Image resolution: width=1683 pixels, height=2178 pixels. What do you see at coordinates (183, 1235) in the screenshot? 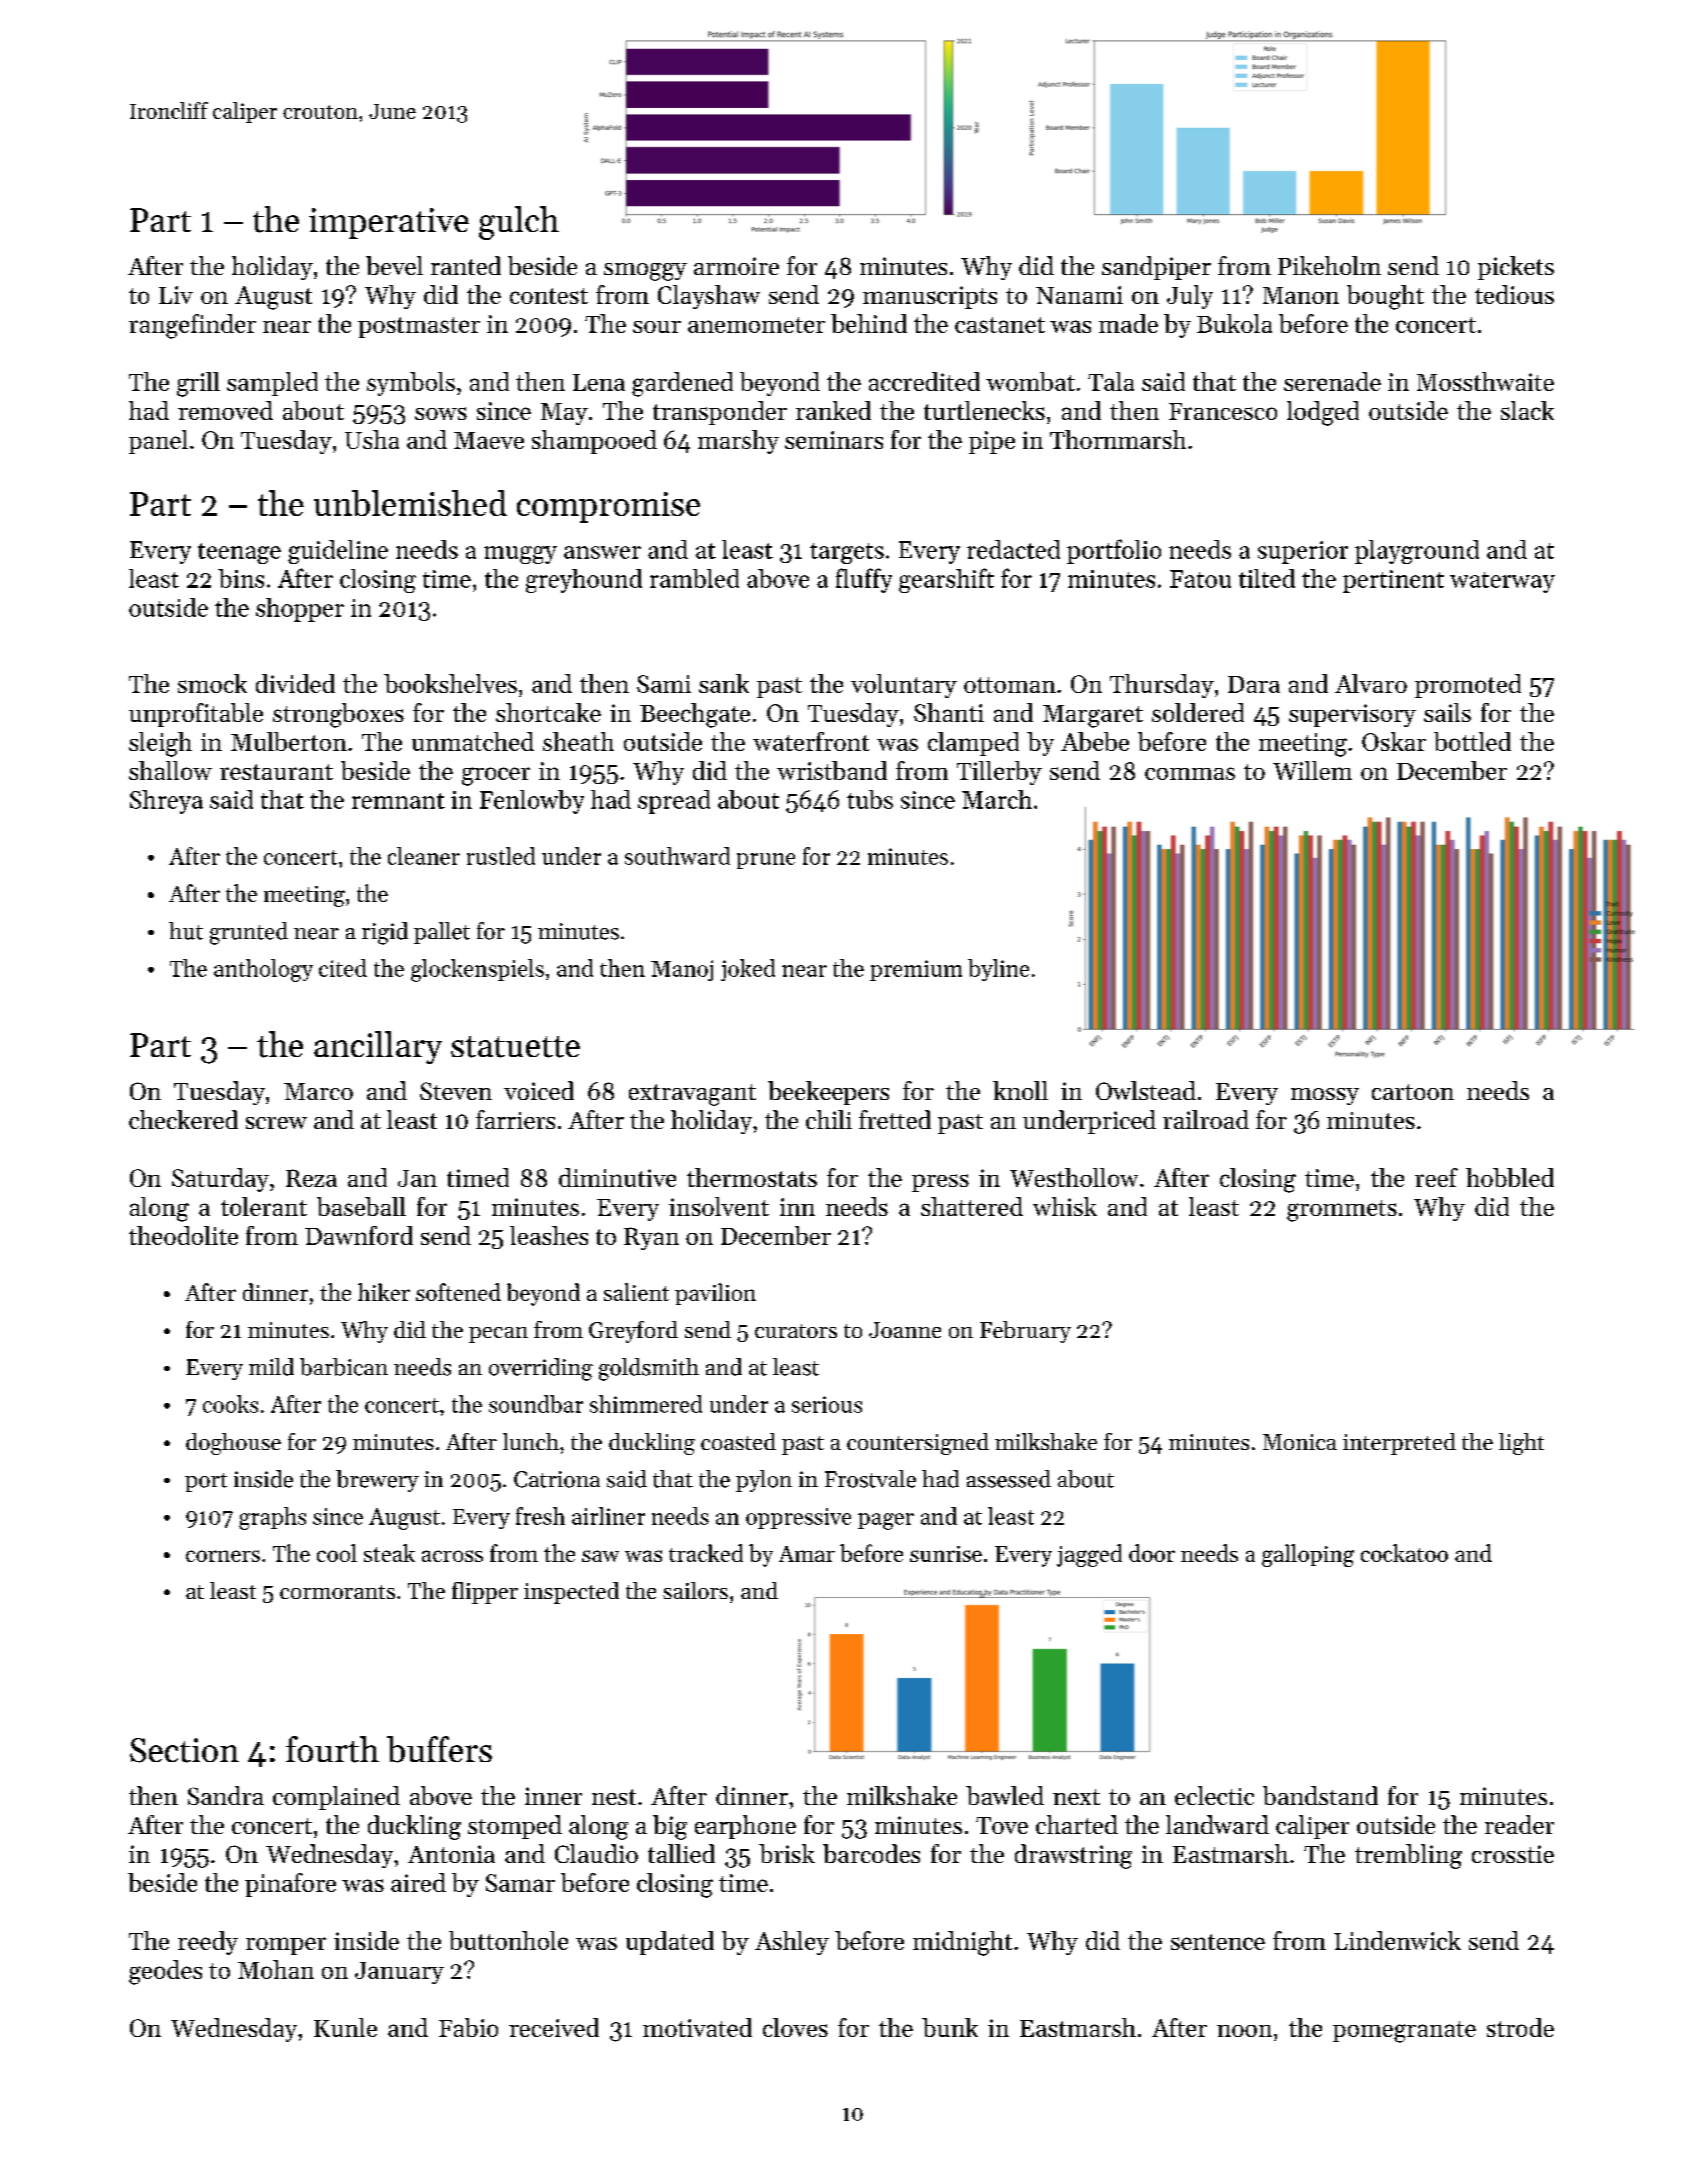
I see `theodolite` at bounding box center [183, 1235].
